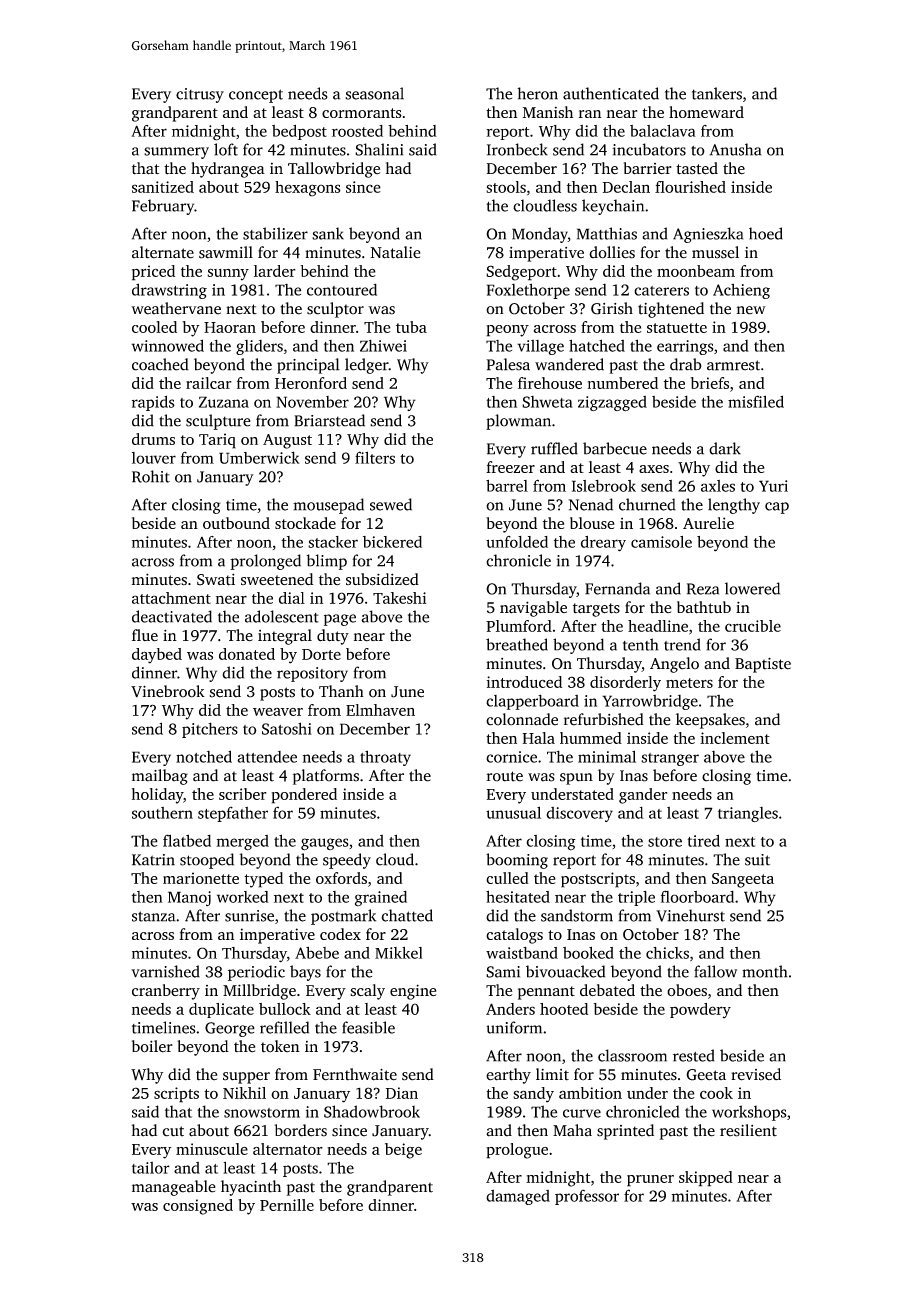  Describe the element at coordinates (153, 439) in the image. I see `drums` at that location.
